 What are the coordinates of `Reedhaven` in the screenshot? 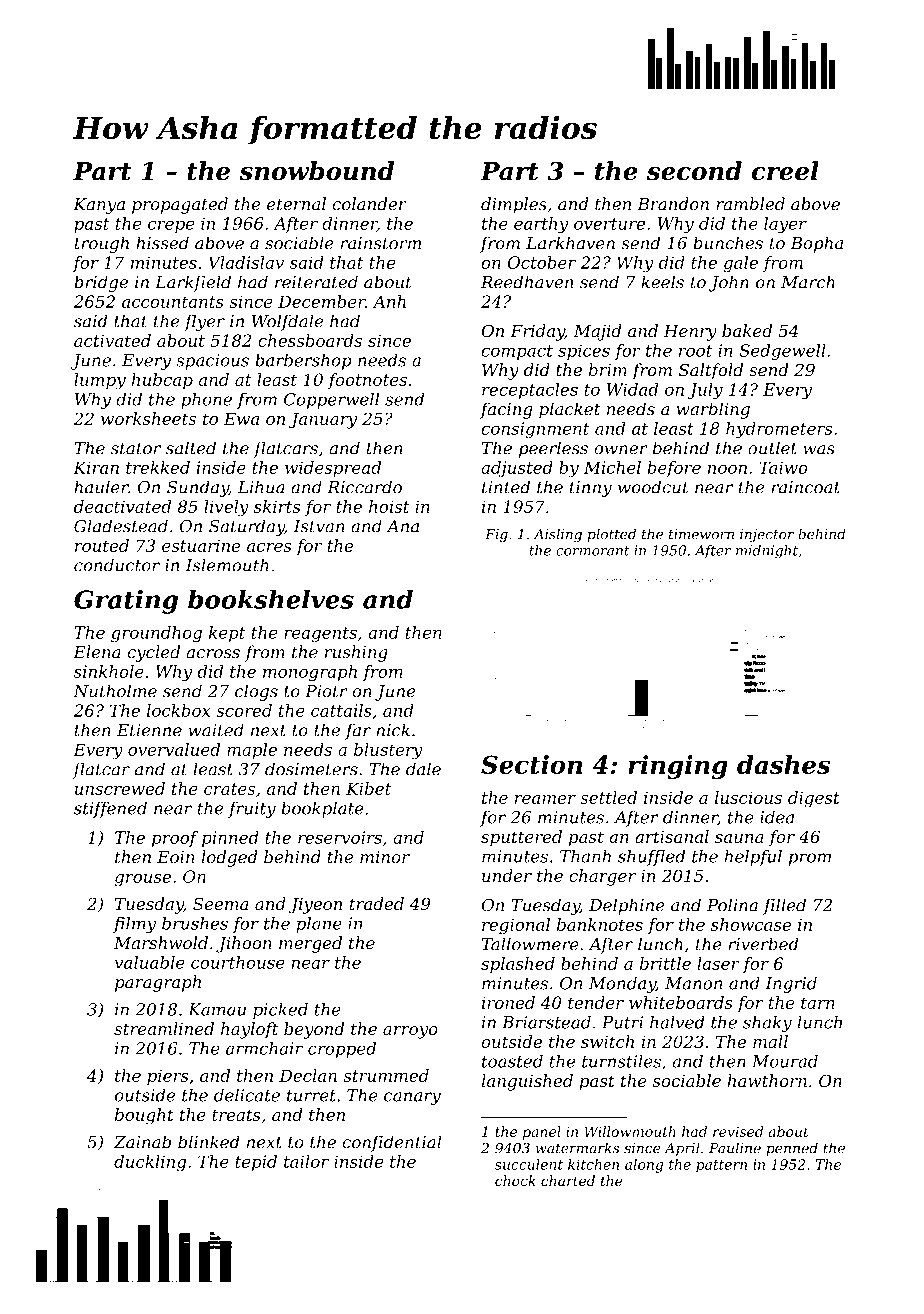 It's located at (527, 282).
